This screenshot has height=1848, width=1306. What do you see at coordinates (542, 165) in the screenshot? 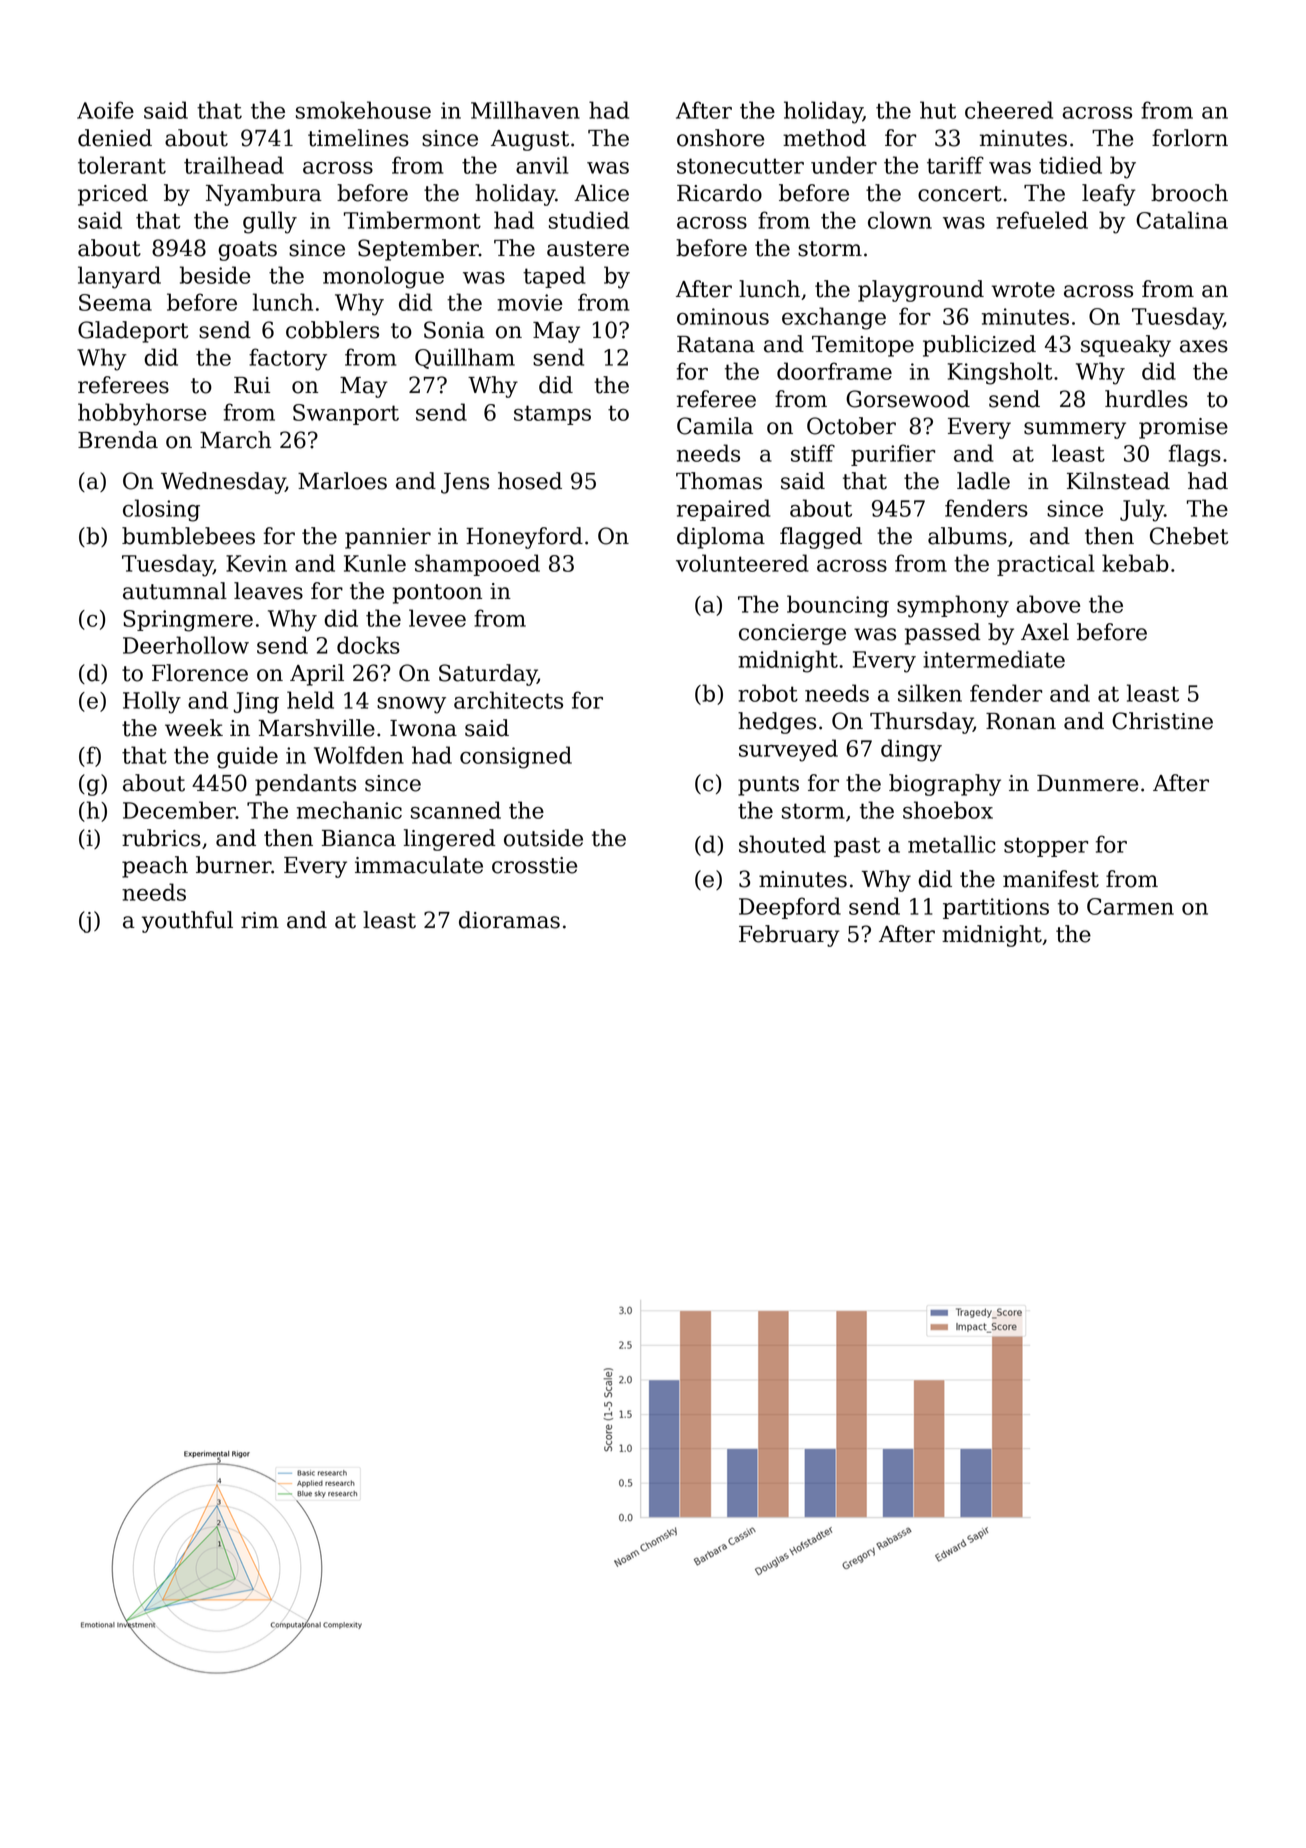
I see `anvil` at bounding box center [542, 165].
